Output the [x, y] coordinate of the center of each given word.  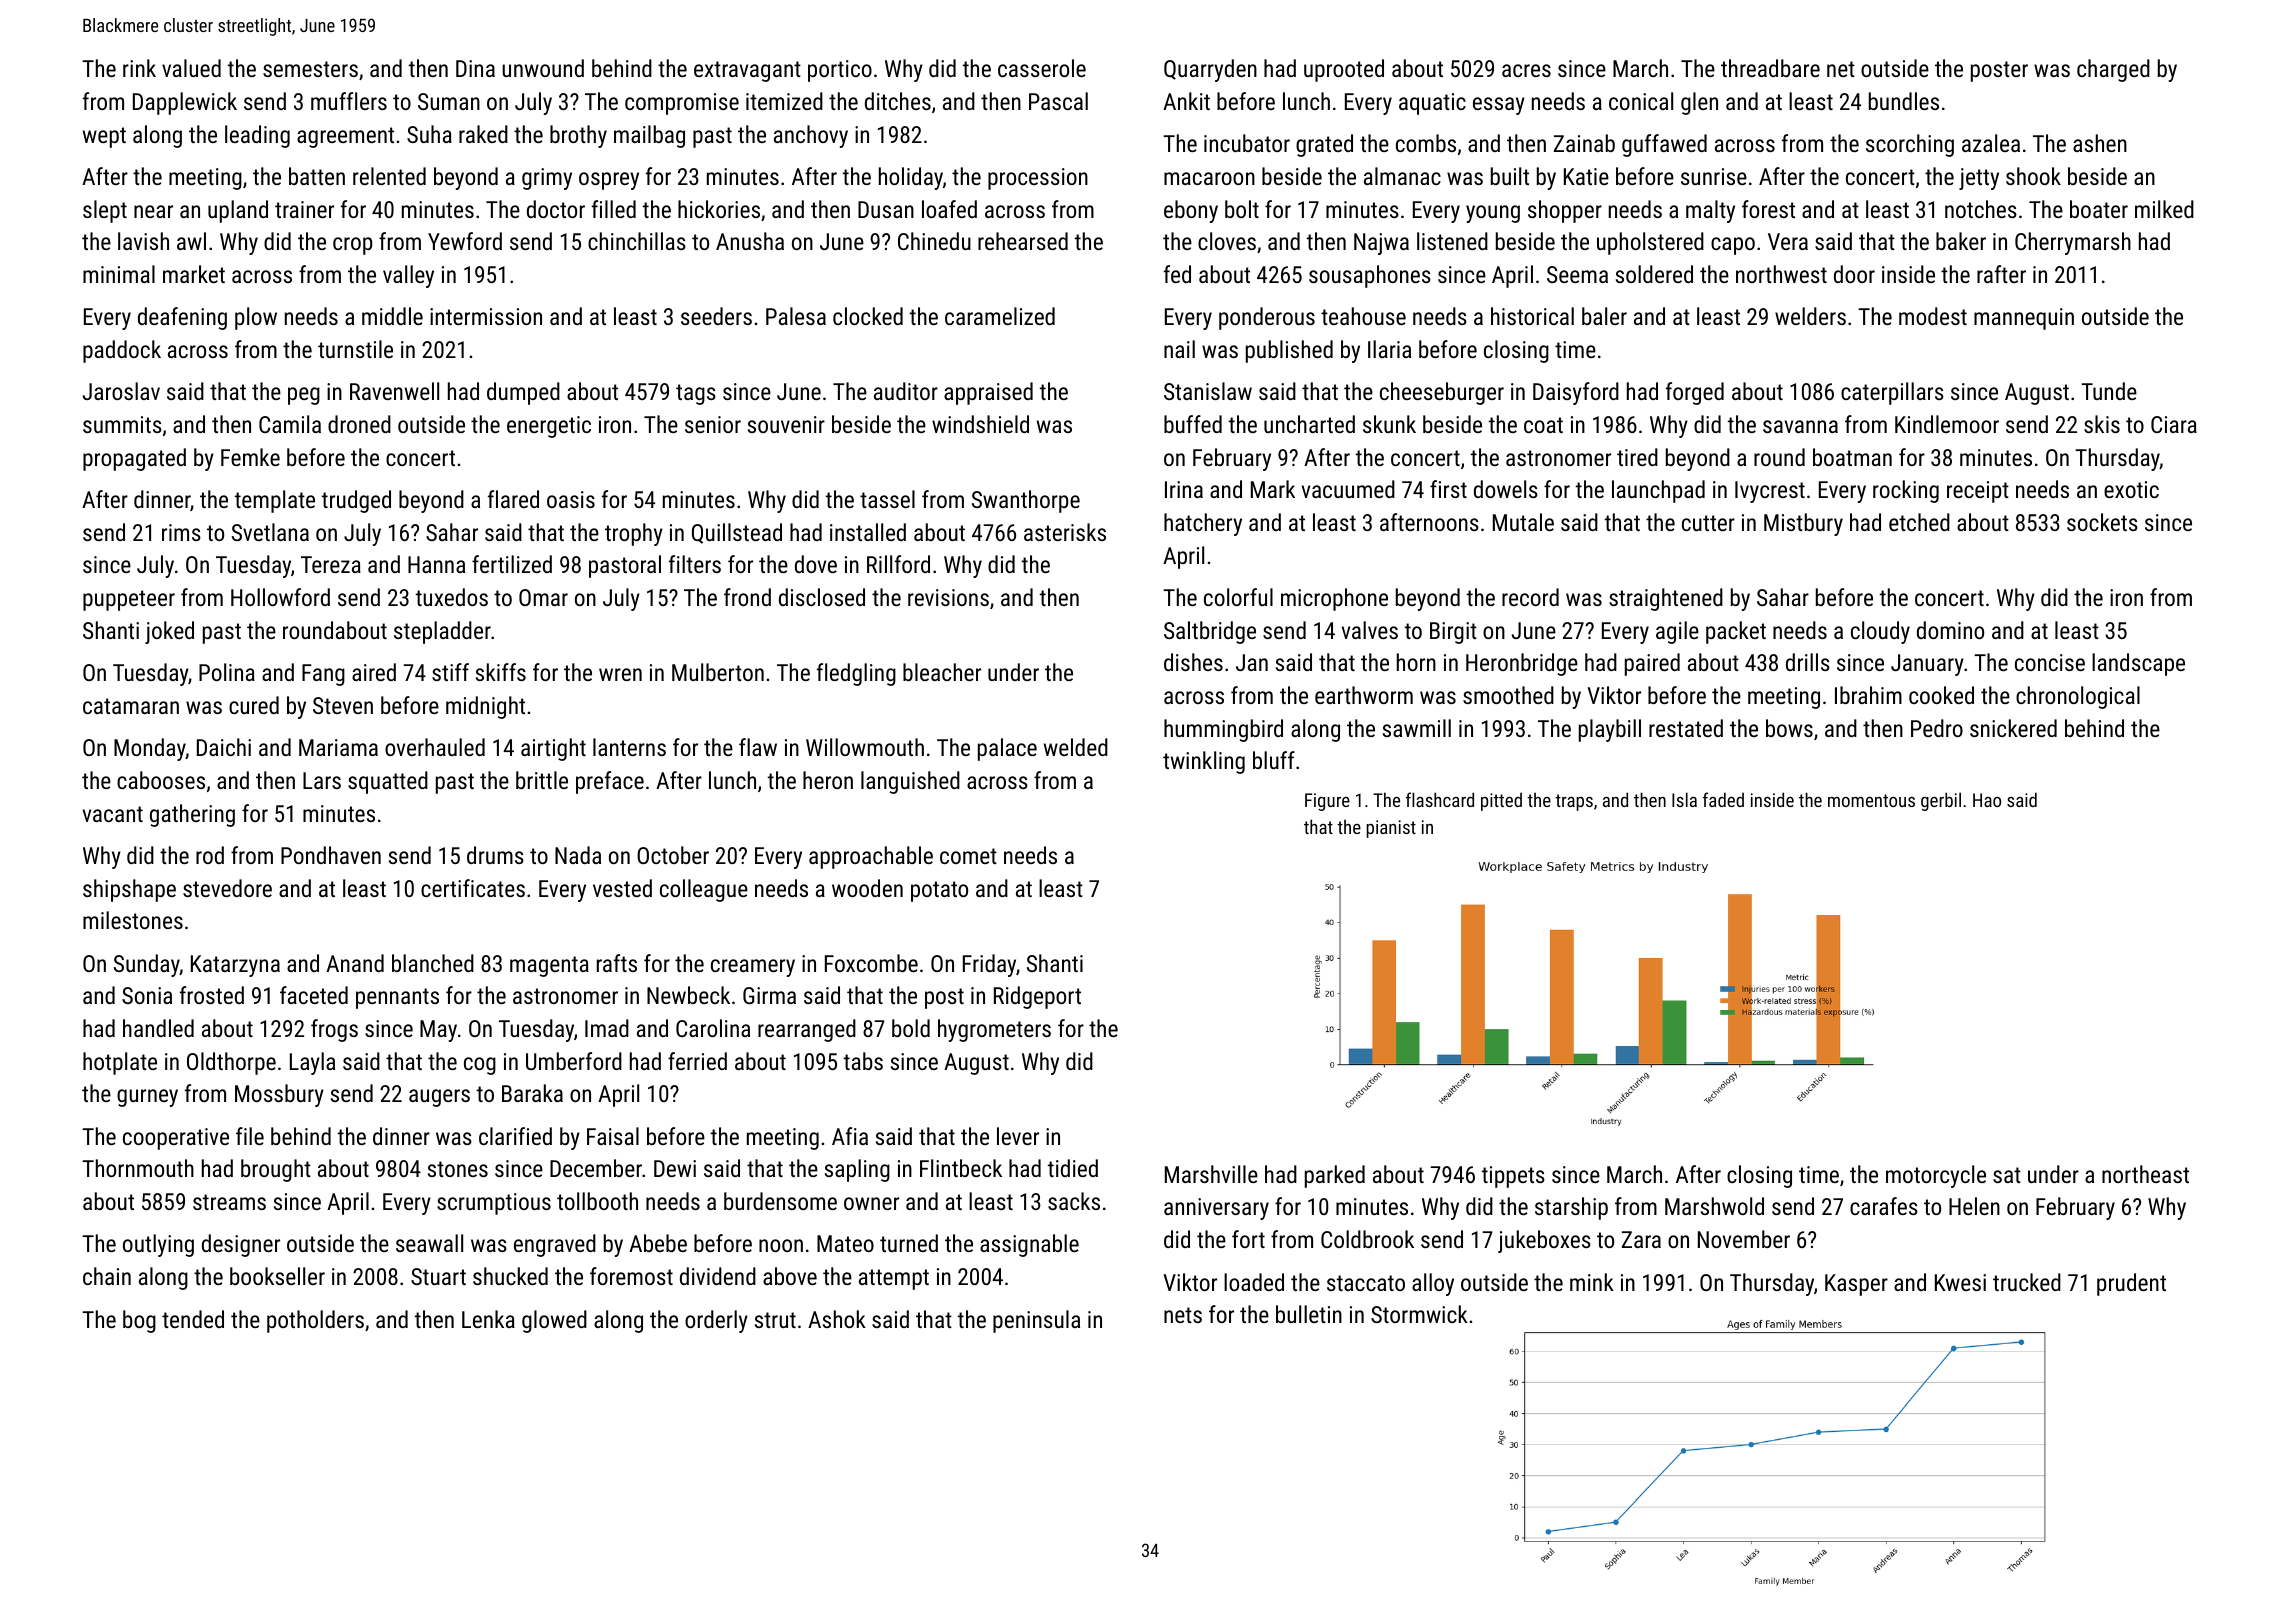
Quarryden [1210, 70]
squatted [388, 782]
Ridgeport [1037, 997]
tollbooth [597, 1201]
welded [1076, 747]
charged [2113, 70]
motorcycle [1936, 1176]
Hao [1987, 800]
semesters [310, 69]
